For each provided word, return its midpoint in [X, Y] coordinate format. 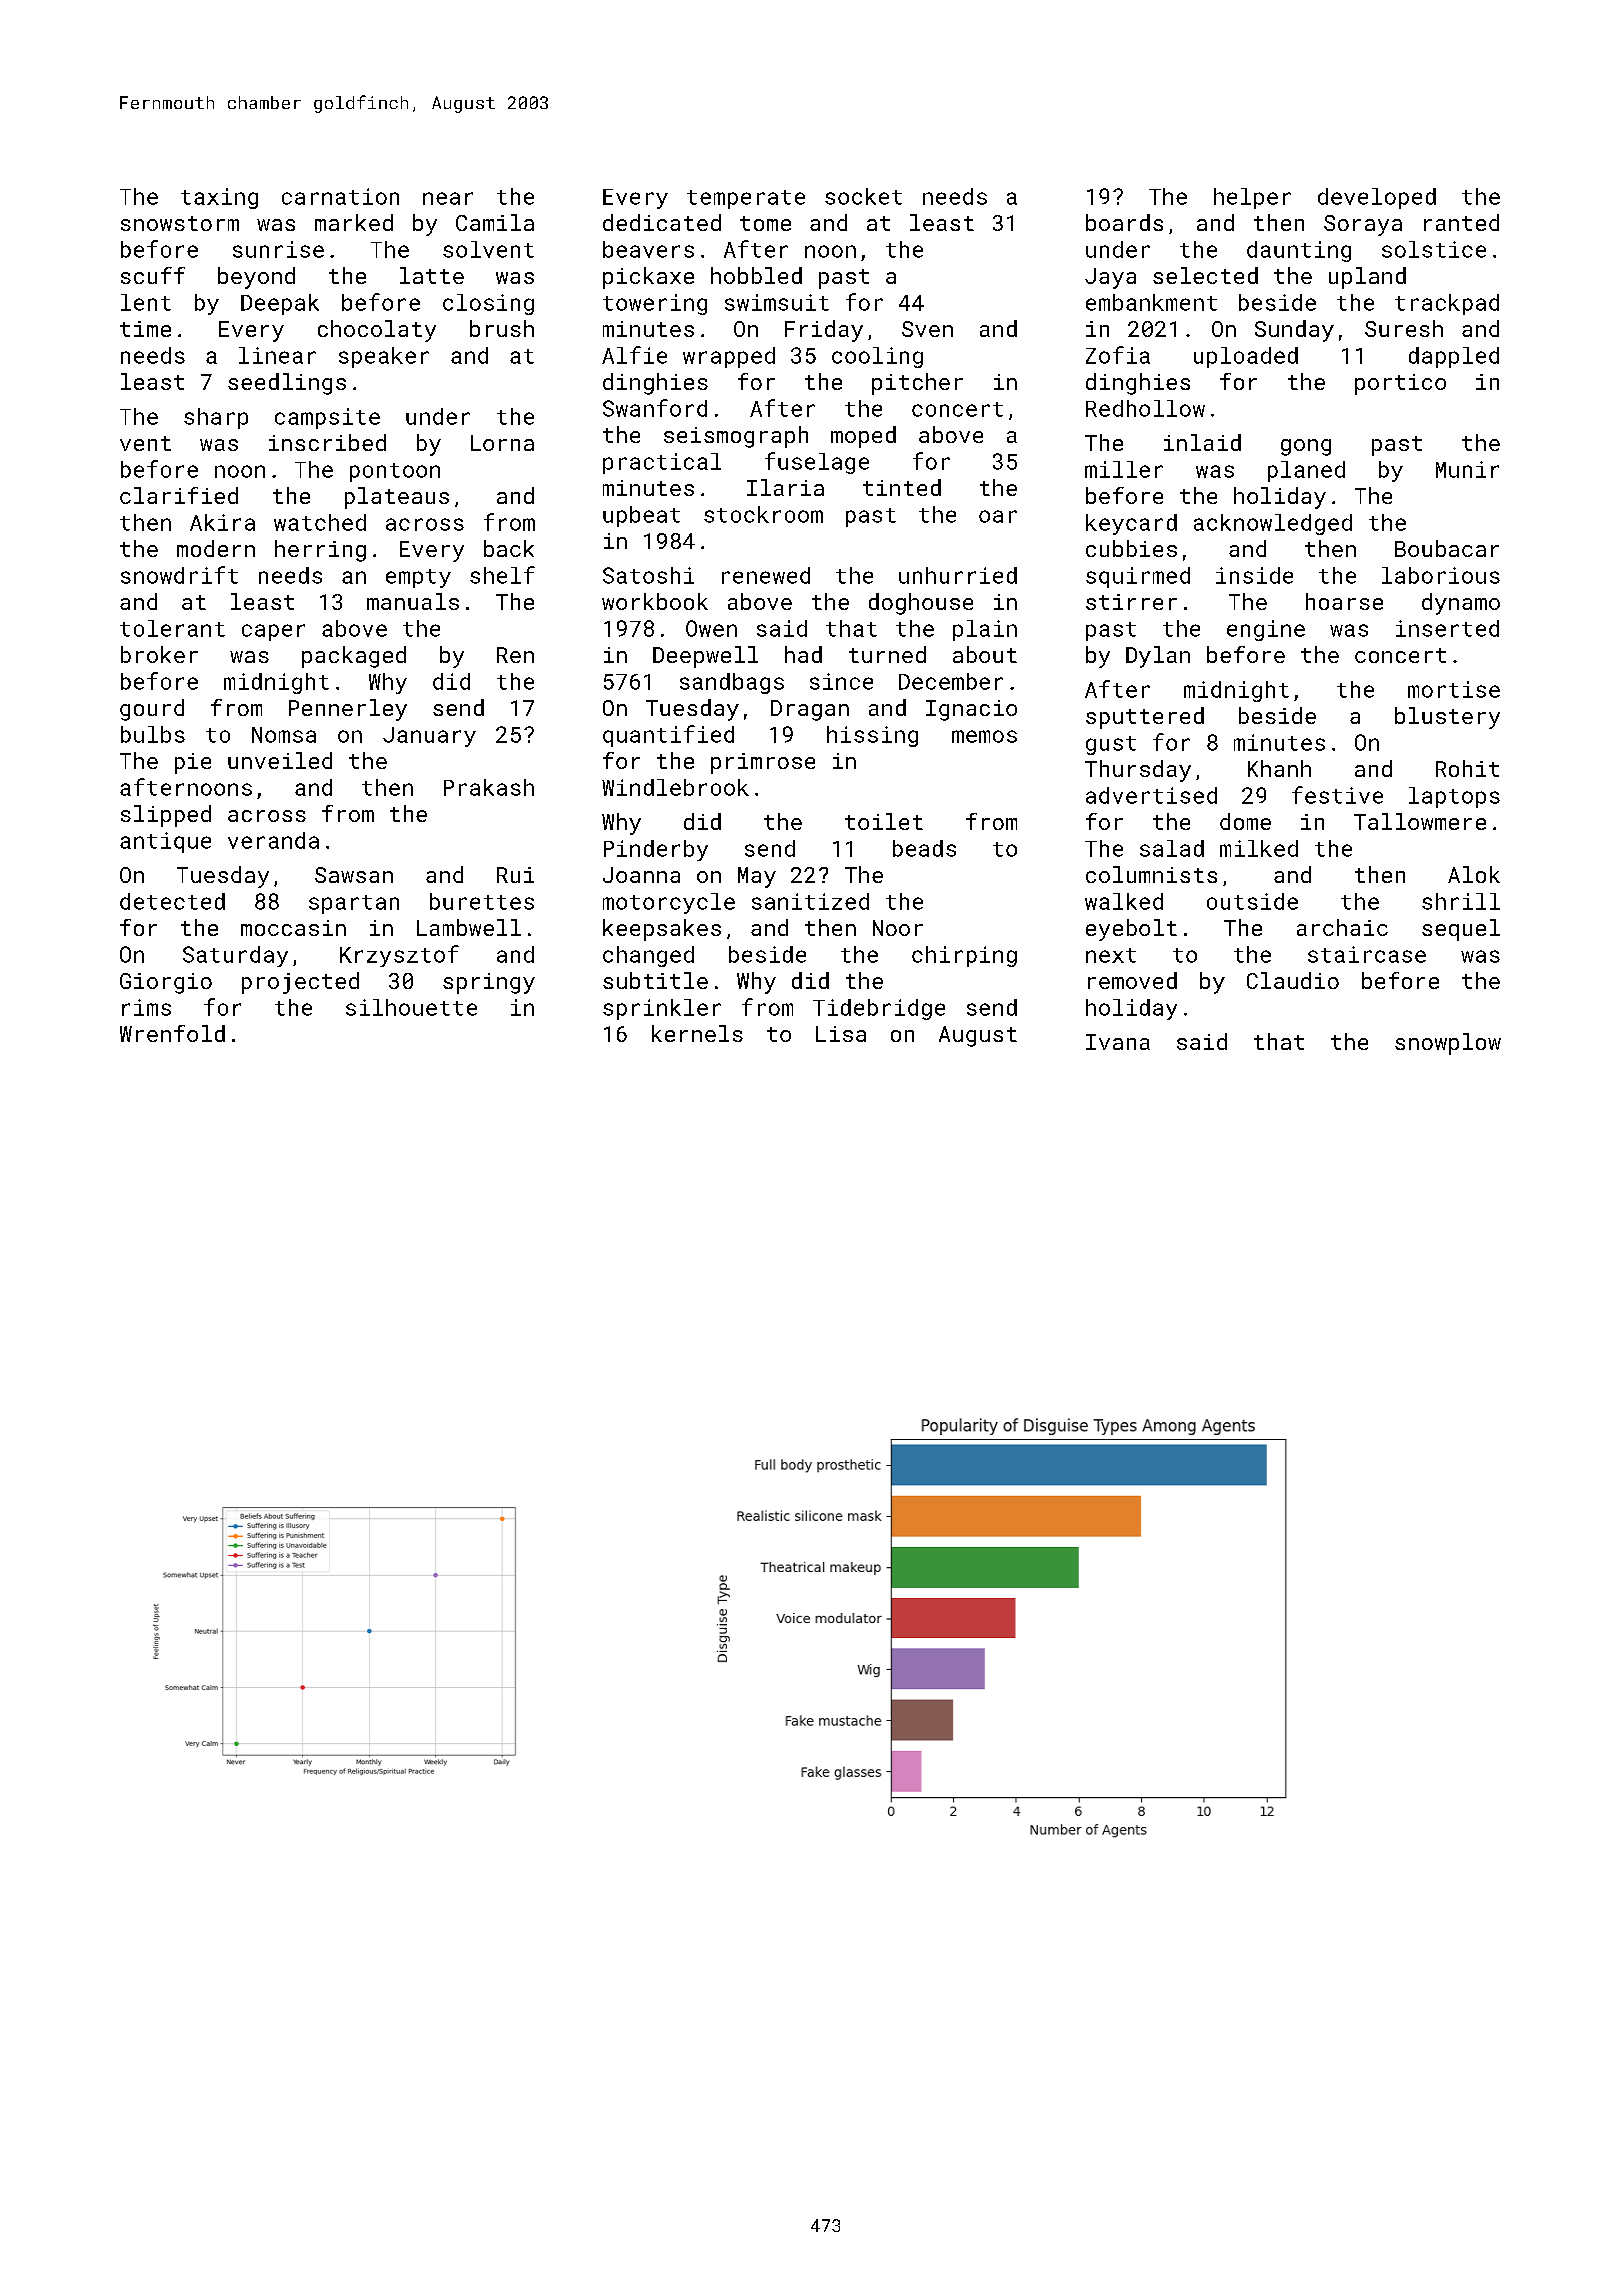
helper [1252, 198]
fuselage [817, 463]
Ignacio [971, 710]
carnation [340, 196]
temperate [746, 199]
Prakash [489, 787]
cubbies [1131, 548]
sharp [216, 418]
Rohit [1467, 768]
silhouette [411, 1007]
